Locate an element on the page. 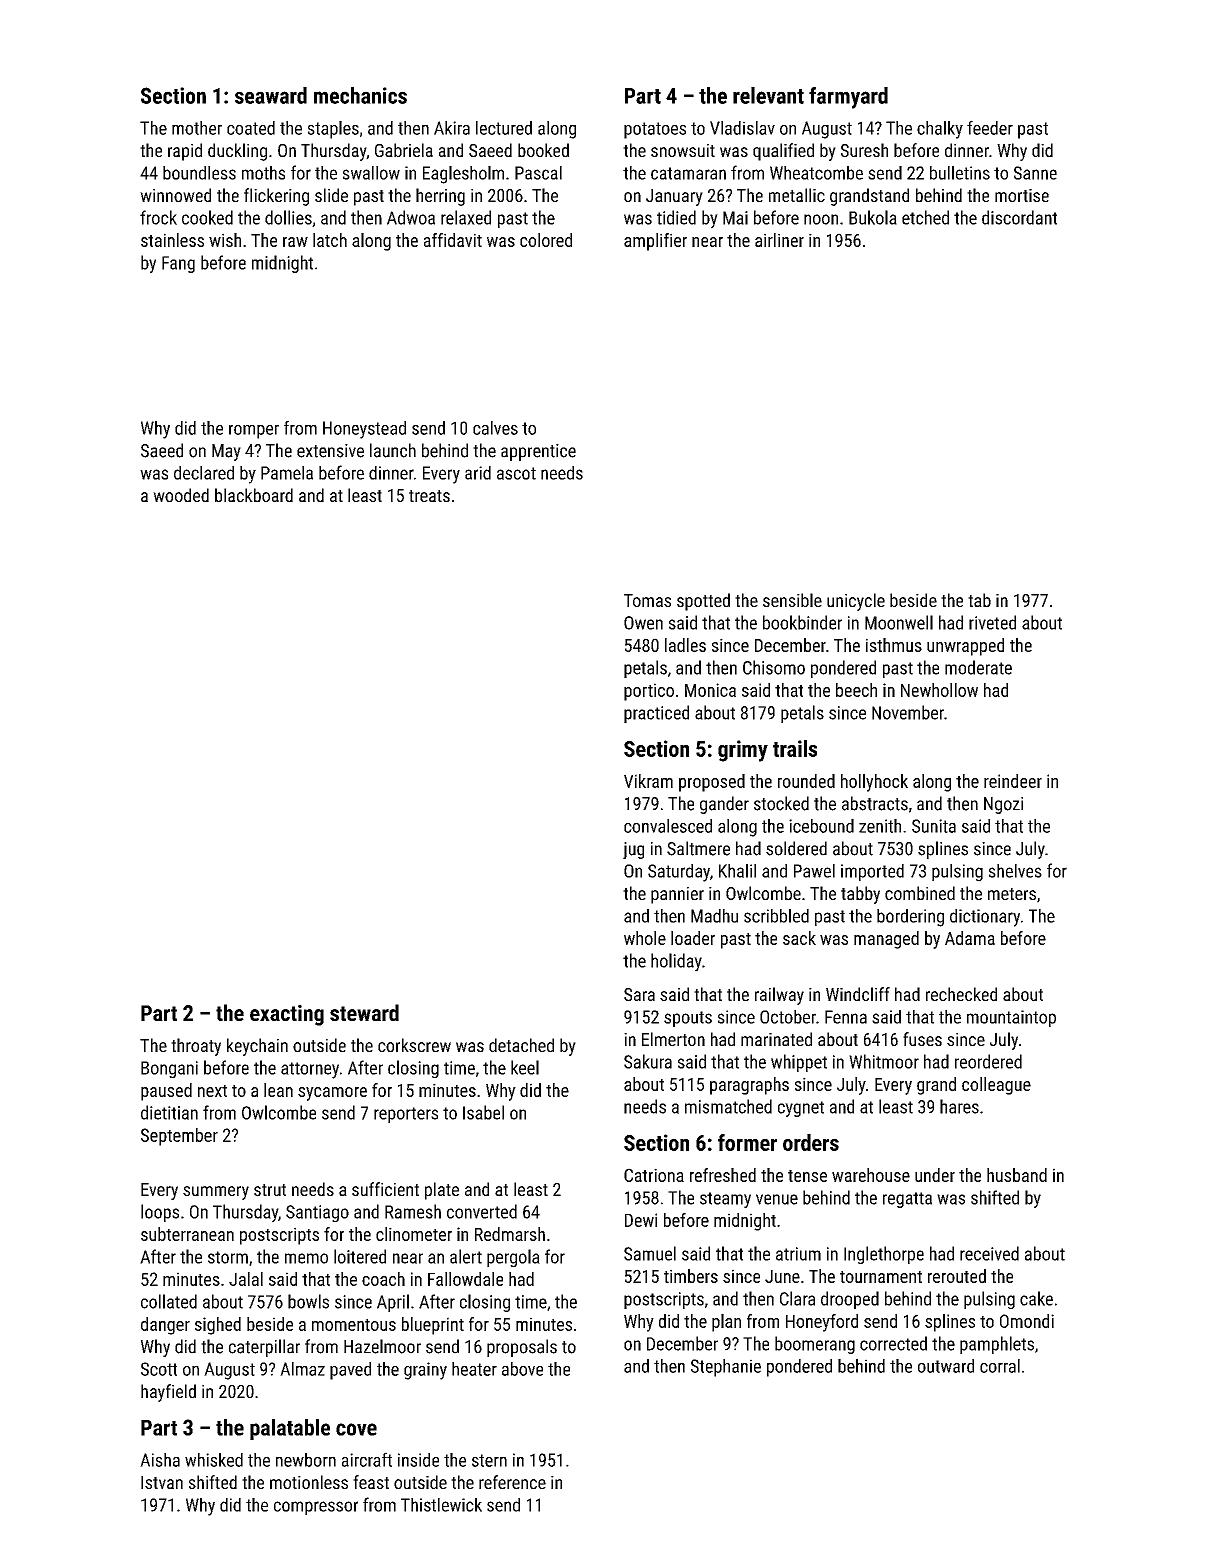 This document has height=1563, width=1208. May is located at coordinates (226, 452).
